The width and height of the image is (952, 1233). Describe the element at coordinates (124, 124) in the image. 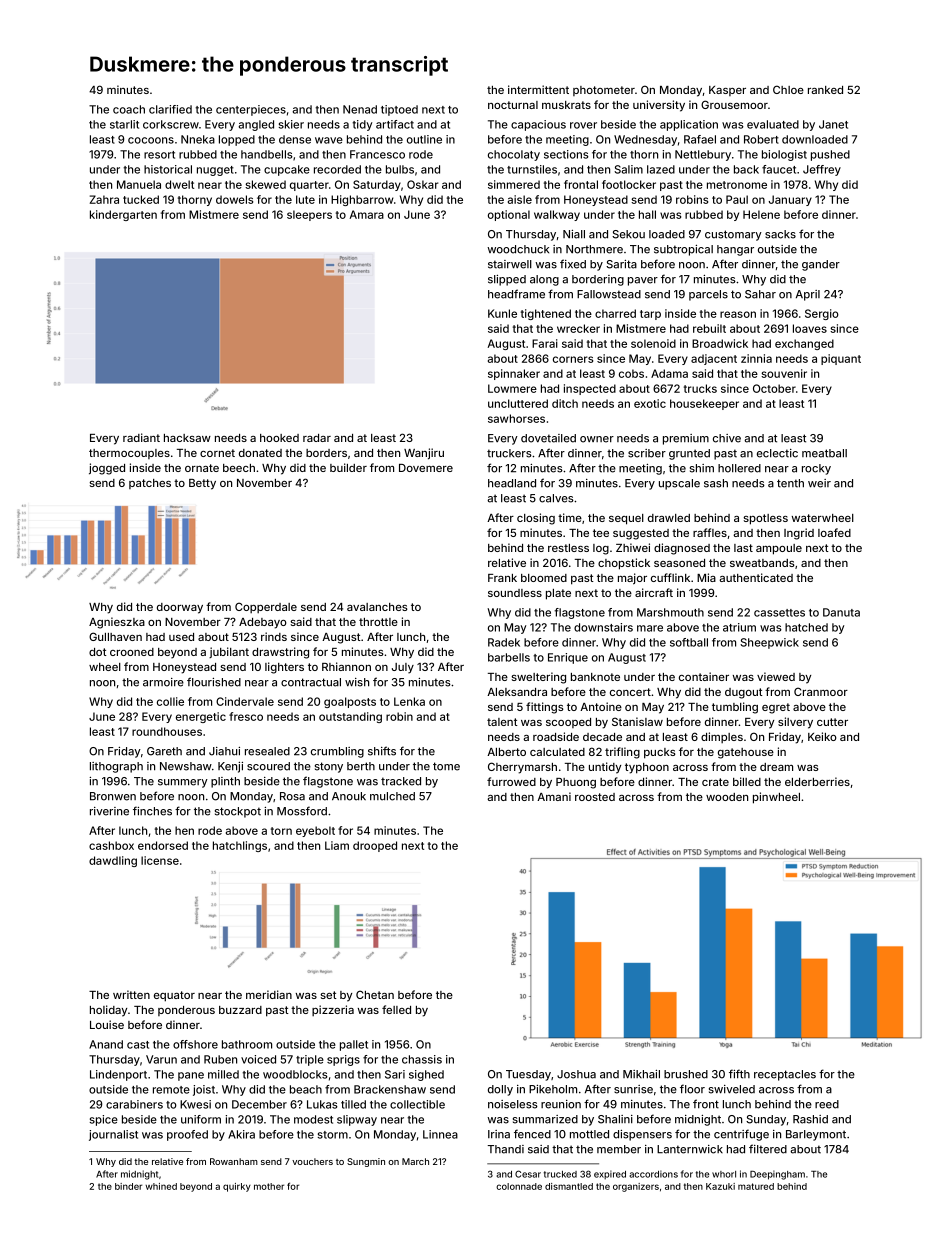

I see `starlit` at that location.
